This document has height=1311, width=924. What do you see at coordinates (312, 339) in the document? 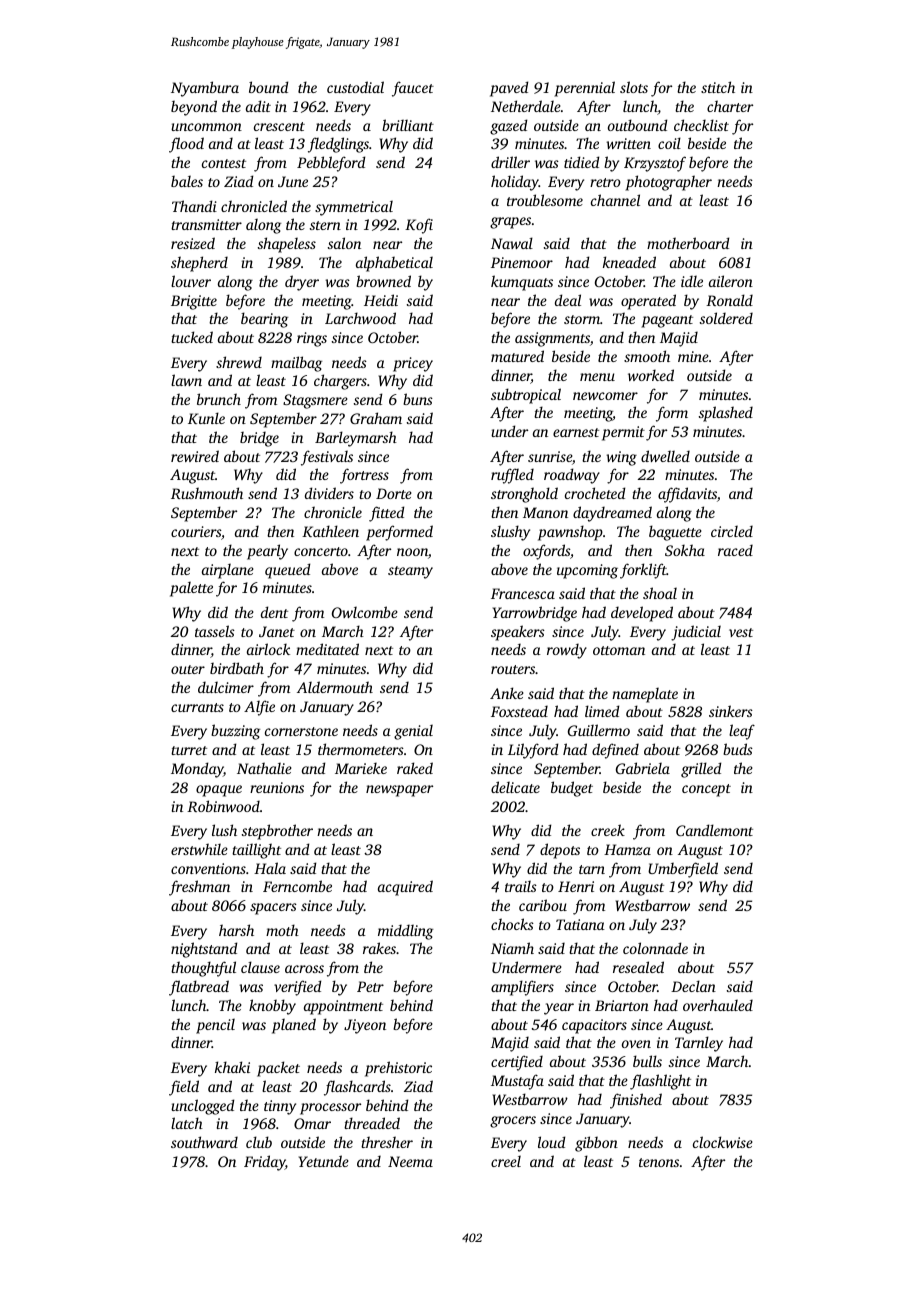
I see `rings` at bounding box center [312, 339].
